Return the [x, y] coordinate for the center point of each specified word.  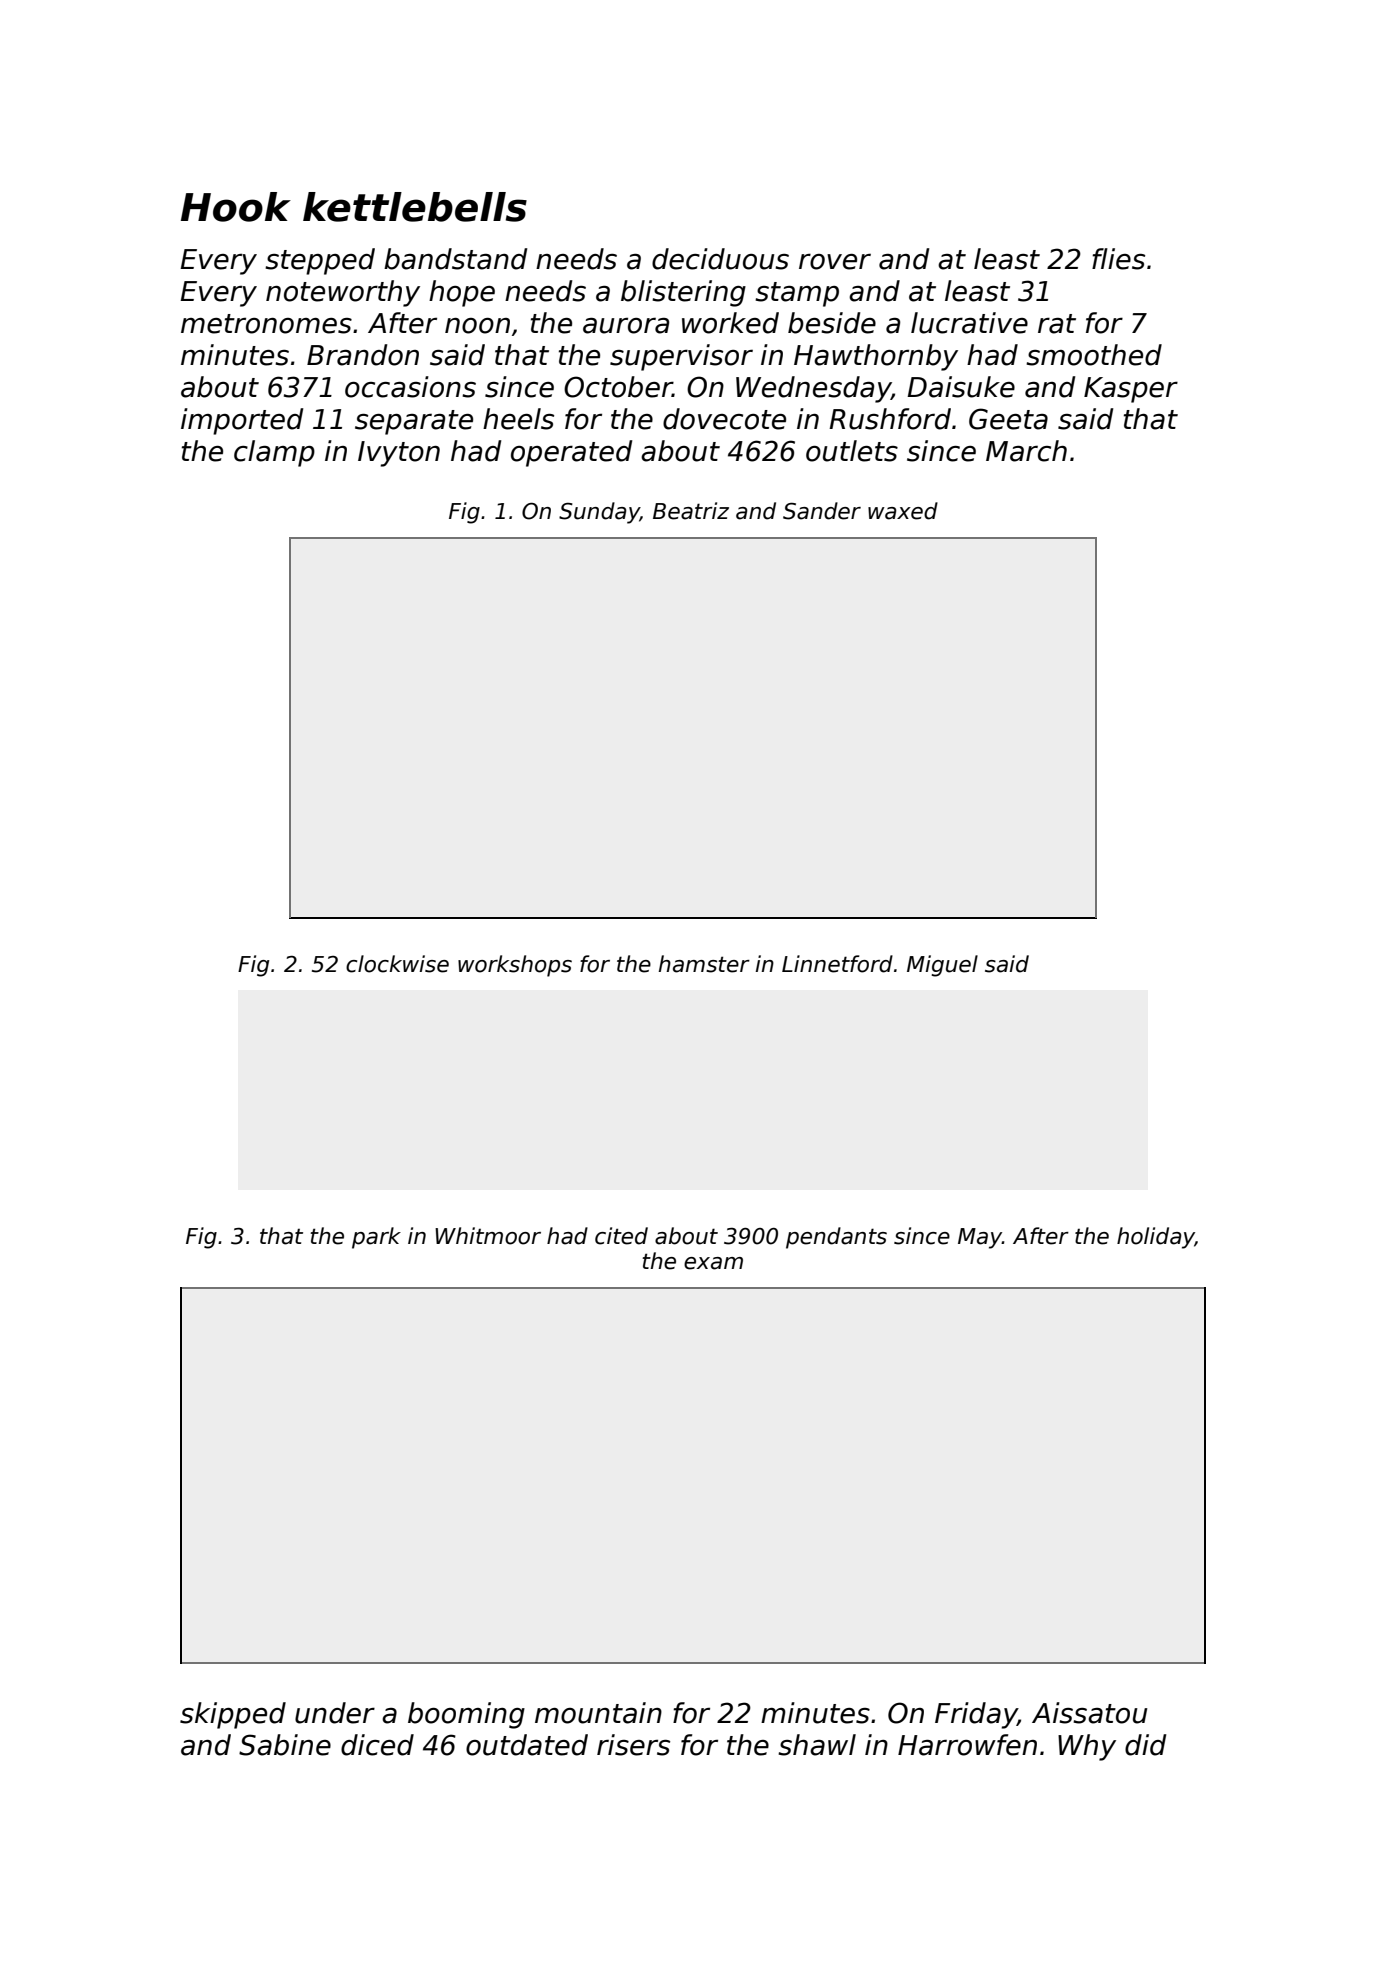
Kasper [1131, 390]
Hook [236, 207]
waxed [903, 511]
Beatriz [691, 511]
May [980, 1238]
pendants [836, 1238]
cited [621, 1236]
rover [835, 261]
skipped [233, 1715]
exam [713, 1263]
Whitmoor [488, 1236]
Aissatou [1089, 1713]
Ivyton [399, 454]
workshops [515, 966]
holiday [1156, 1238]
